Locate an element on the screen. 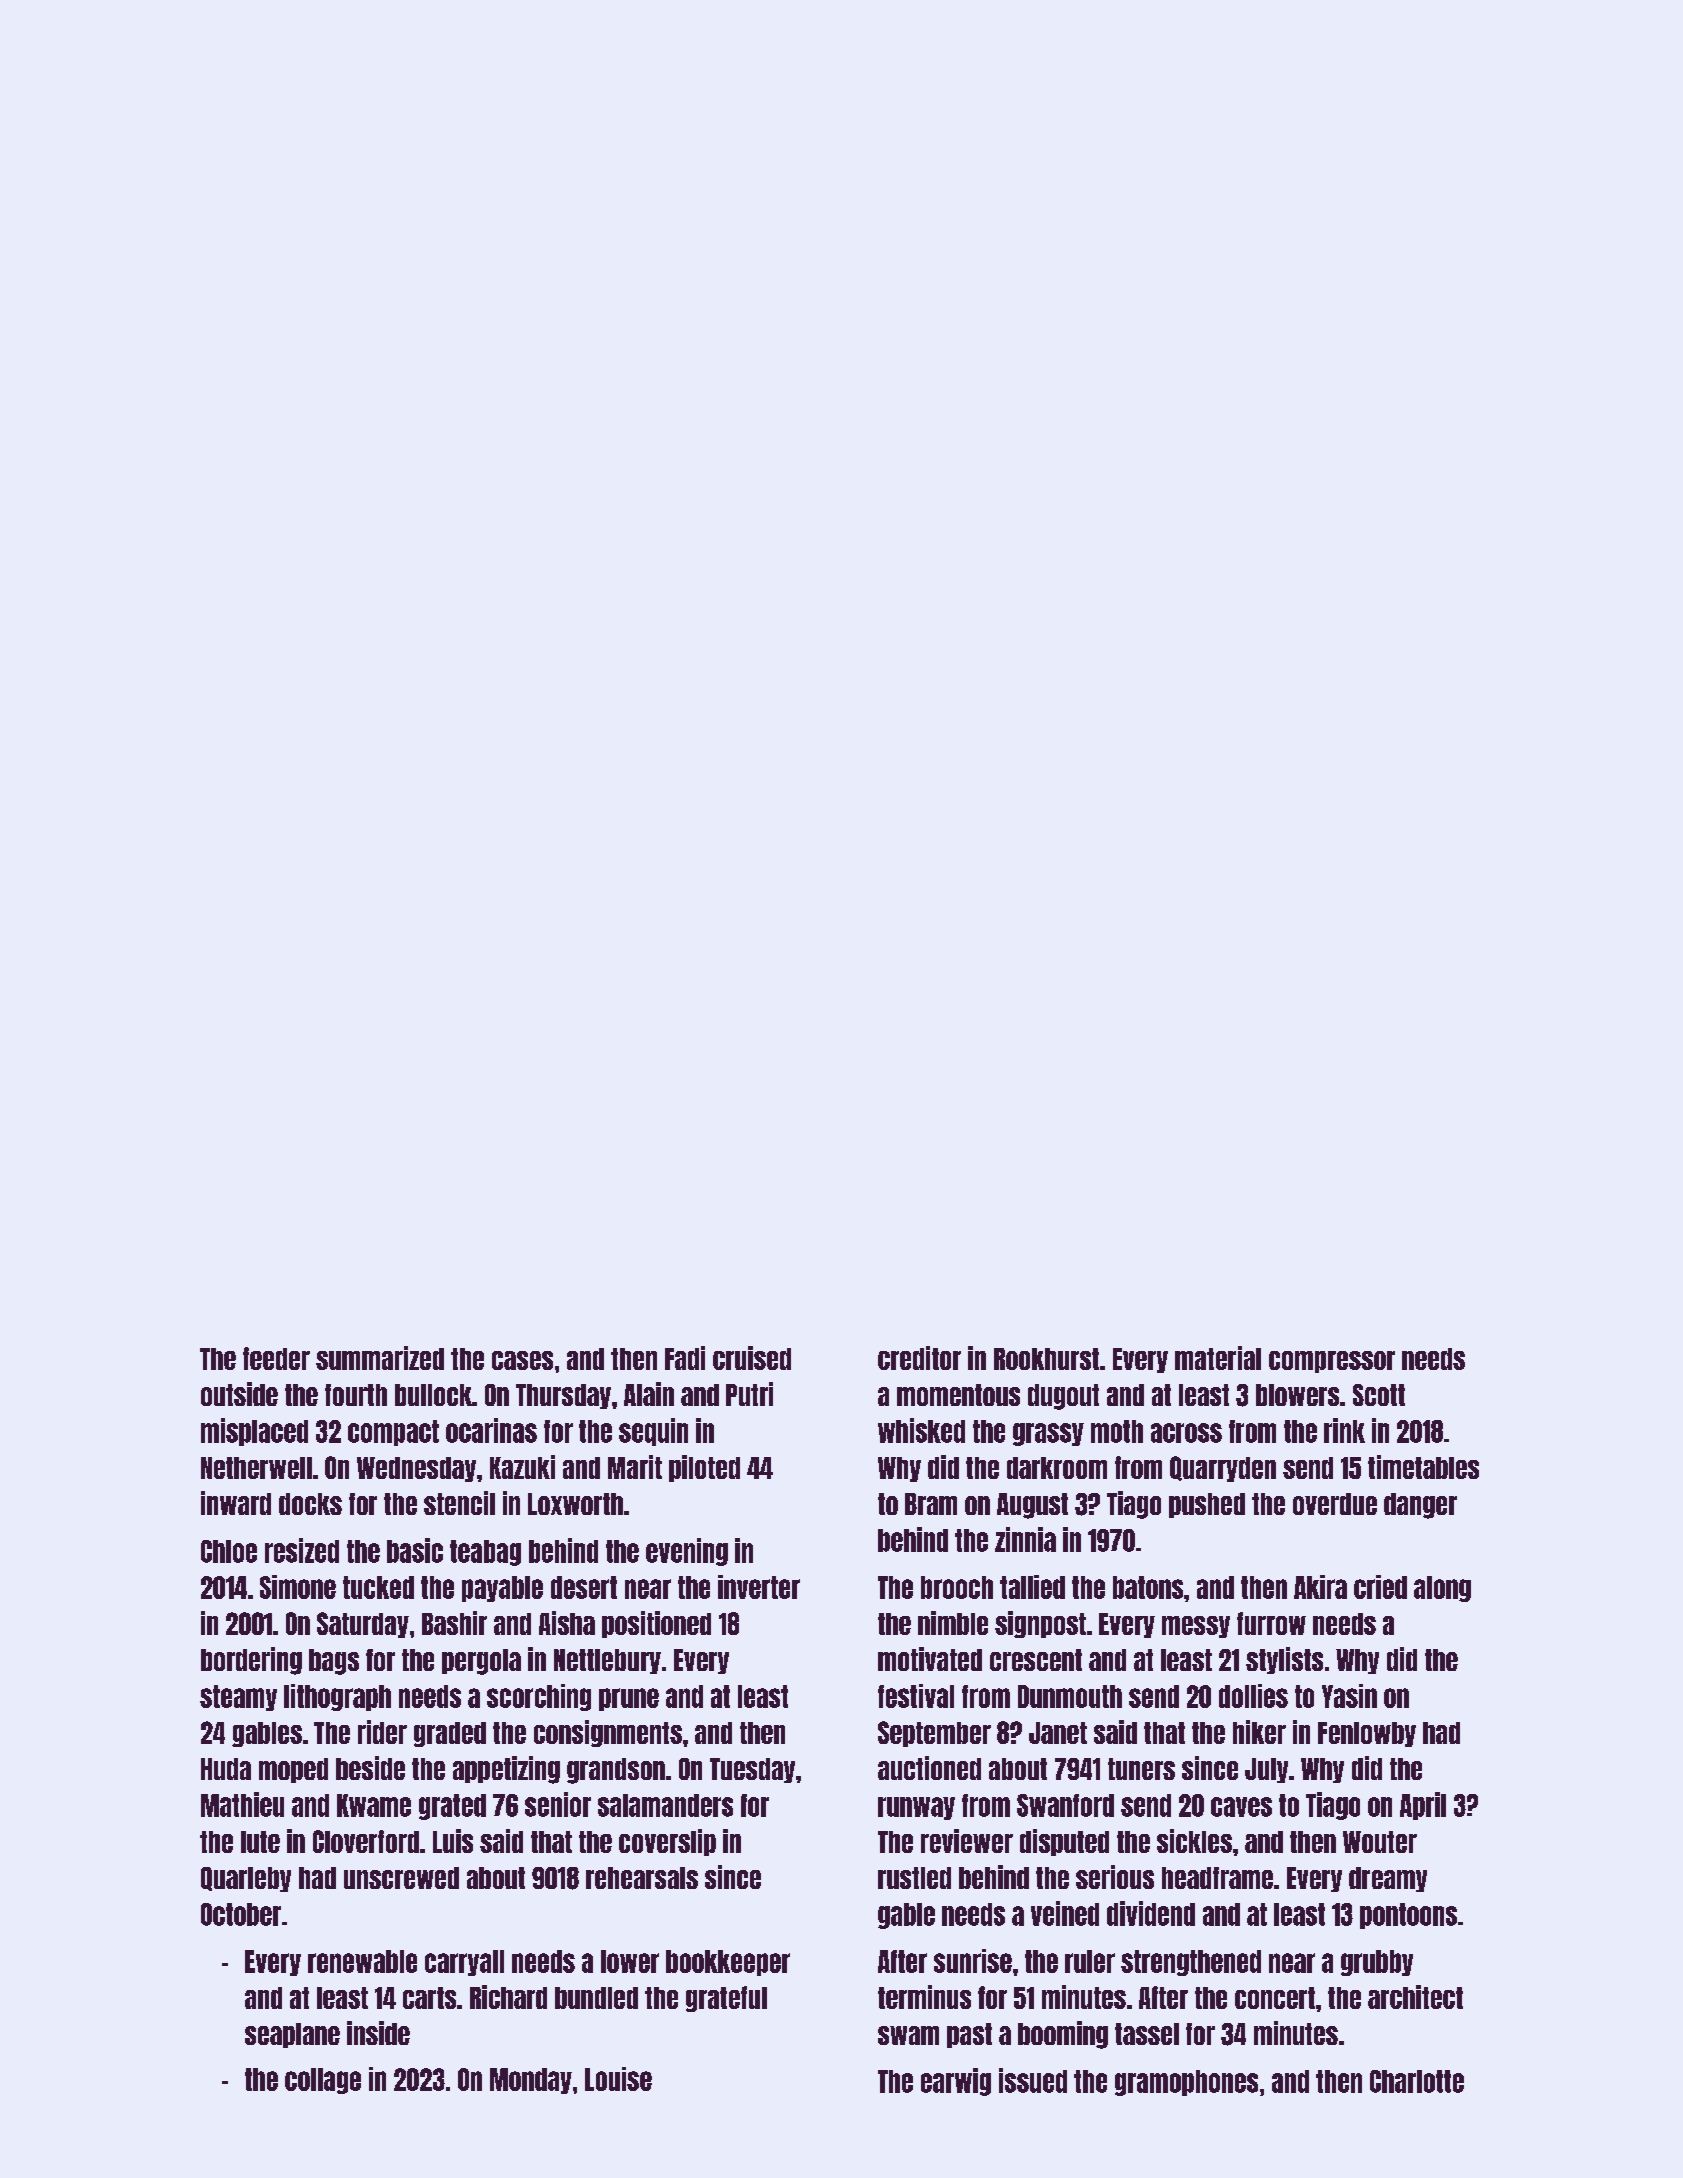  inward is located at coordinates (236, 1503).
